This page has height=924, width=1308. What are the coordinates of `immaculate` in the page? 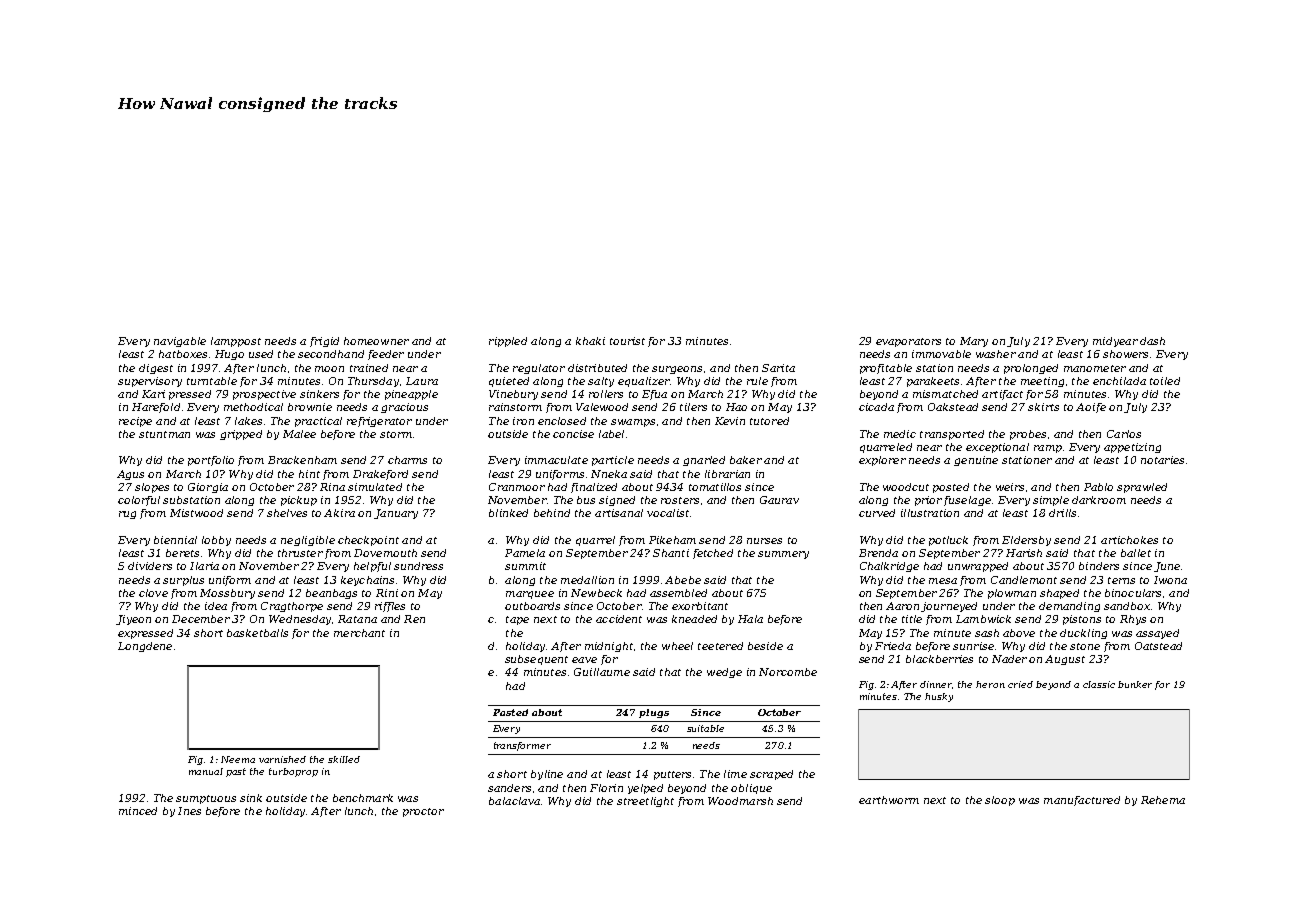 It's located at (556, 460).
